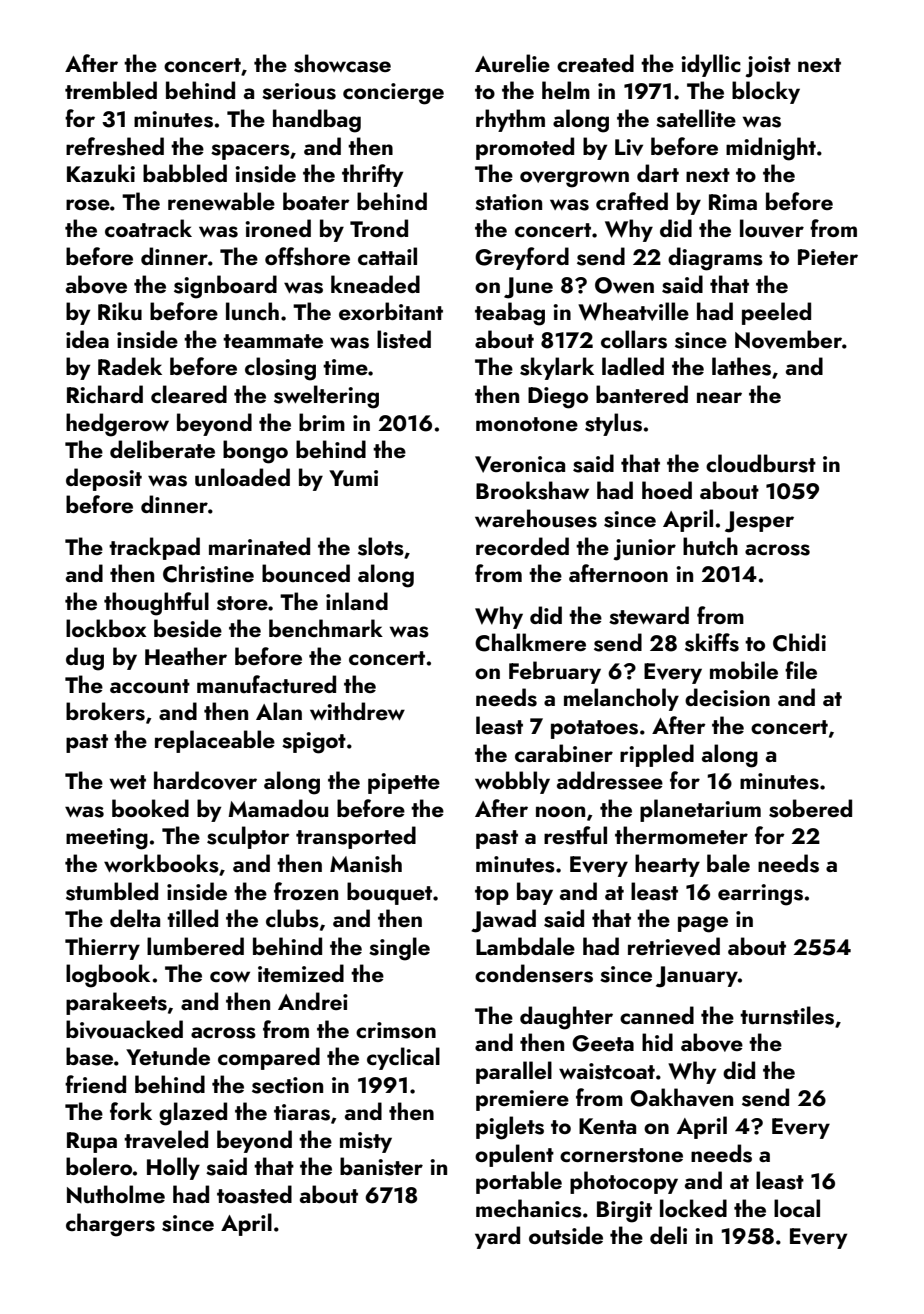 The height and width of the screenshot is (1314, 924). I want to click on crimson, so click(396, 1030).
